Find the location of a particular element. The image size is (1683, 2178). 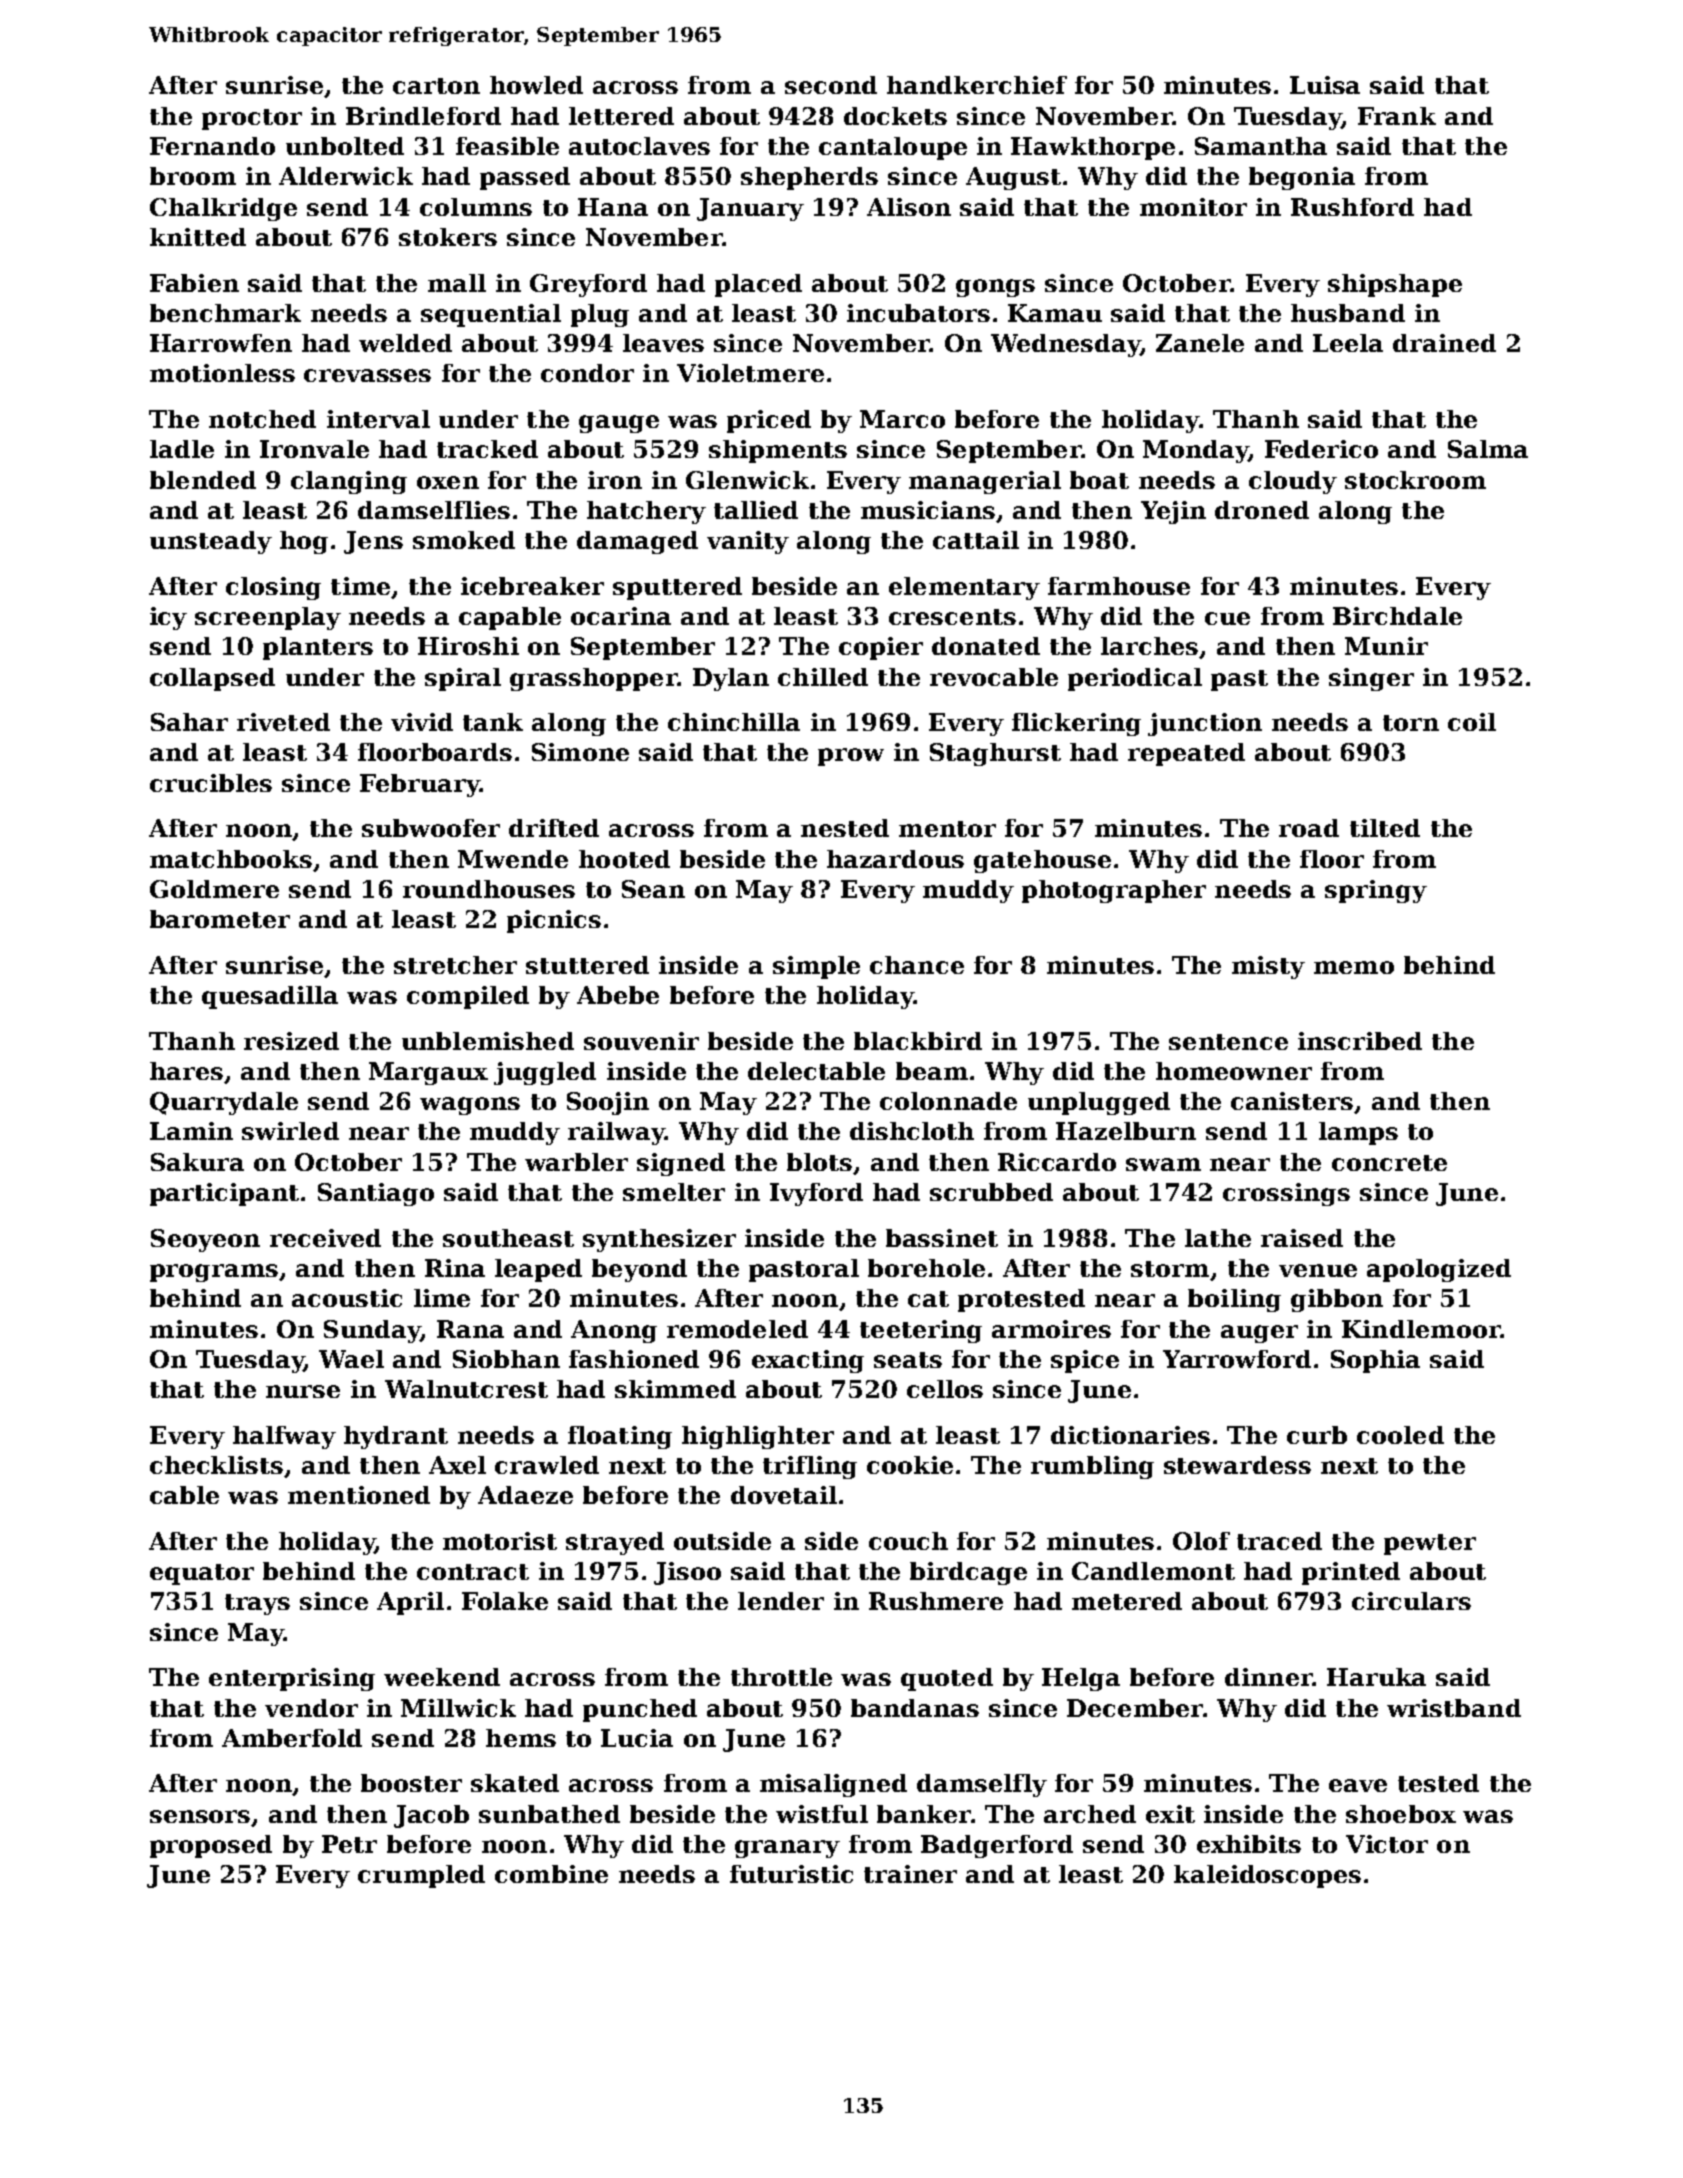

cattail is located at coordinates (976, 540).
